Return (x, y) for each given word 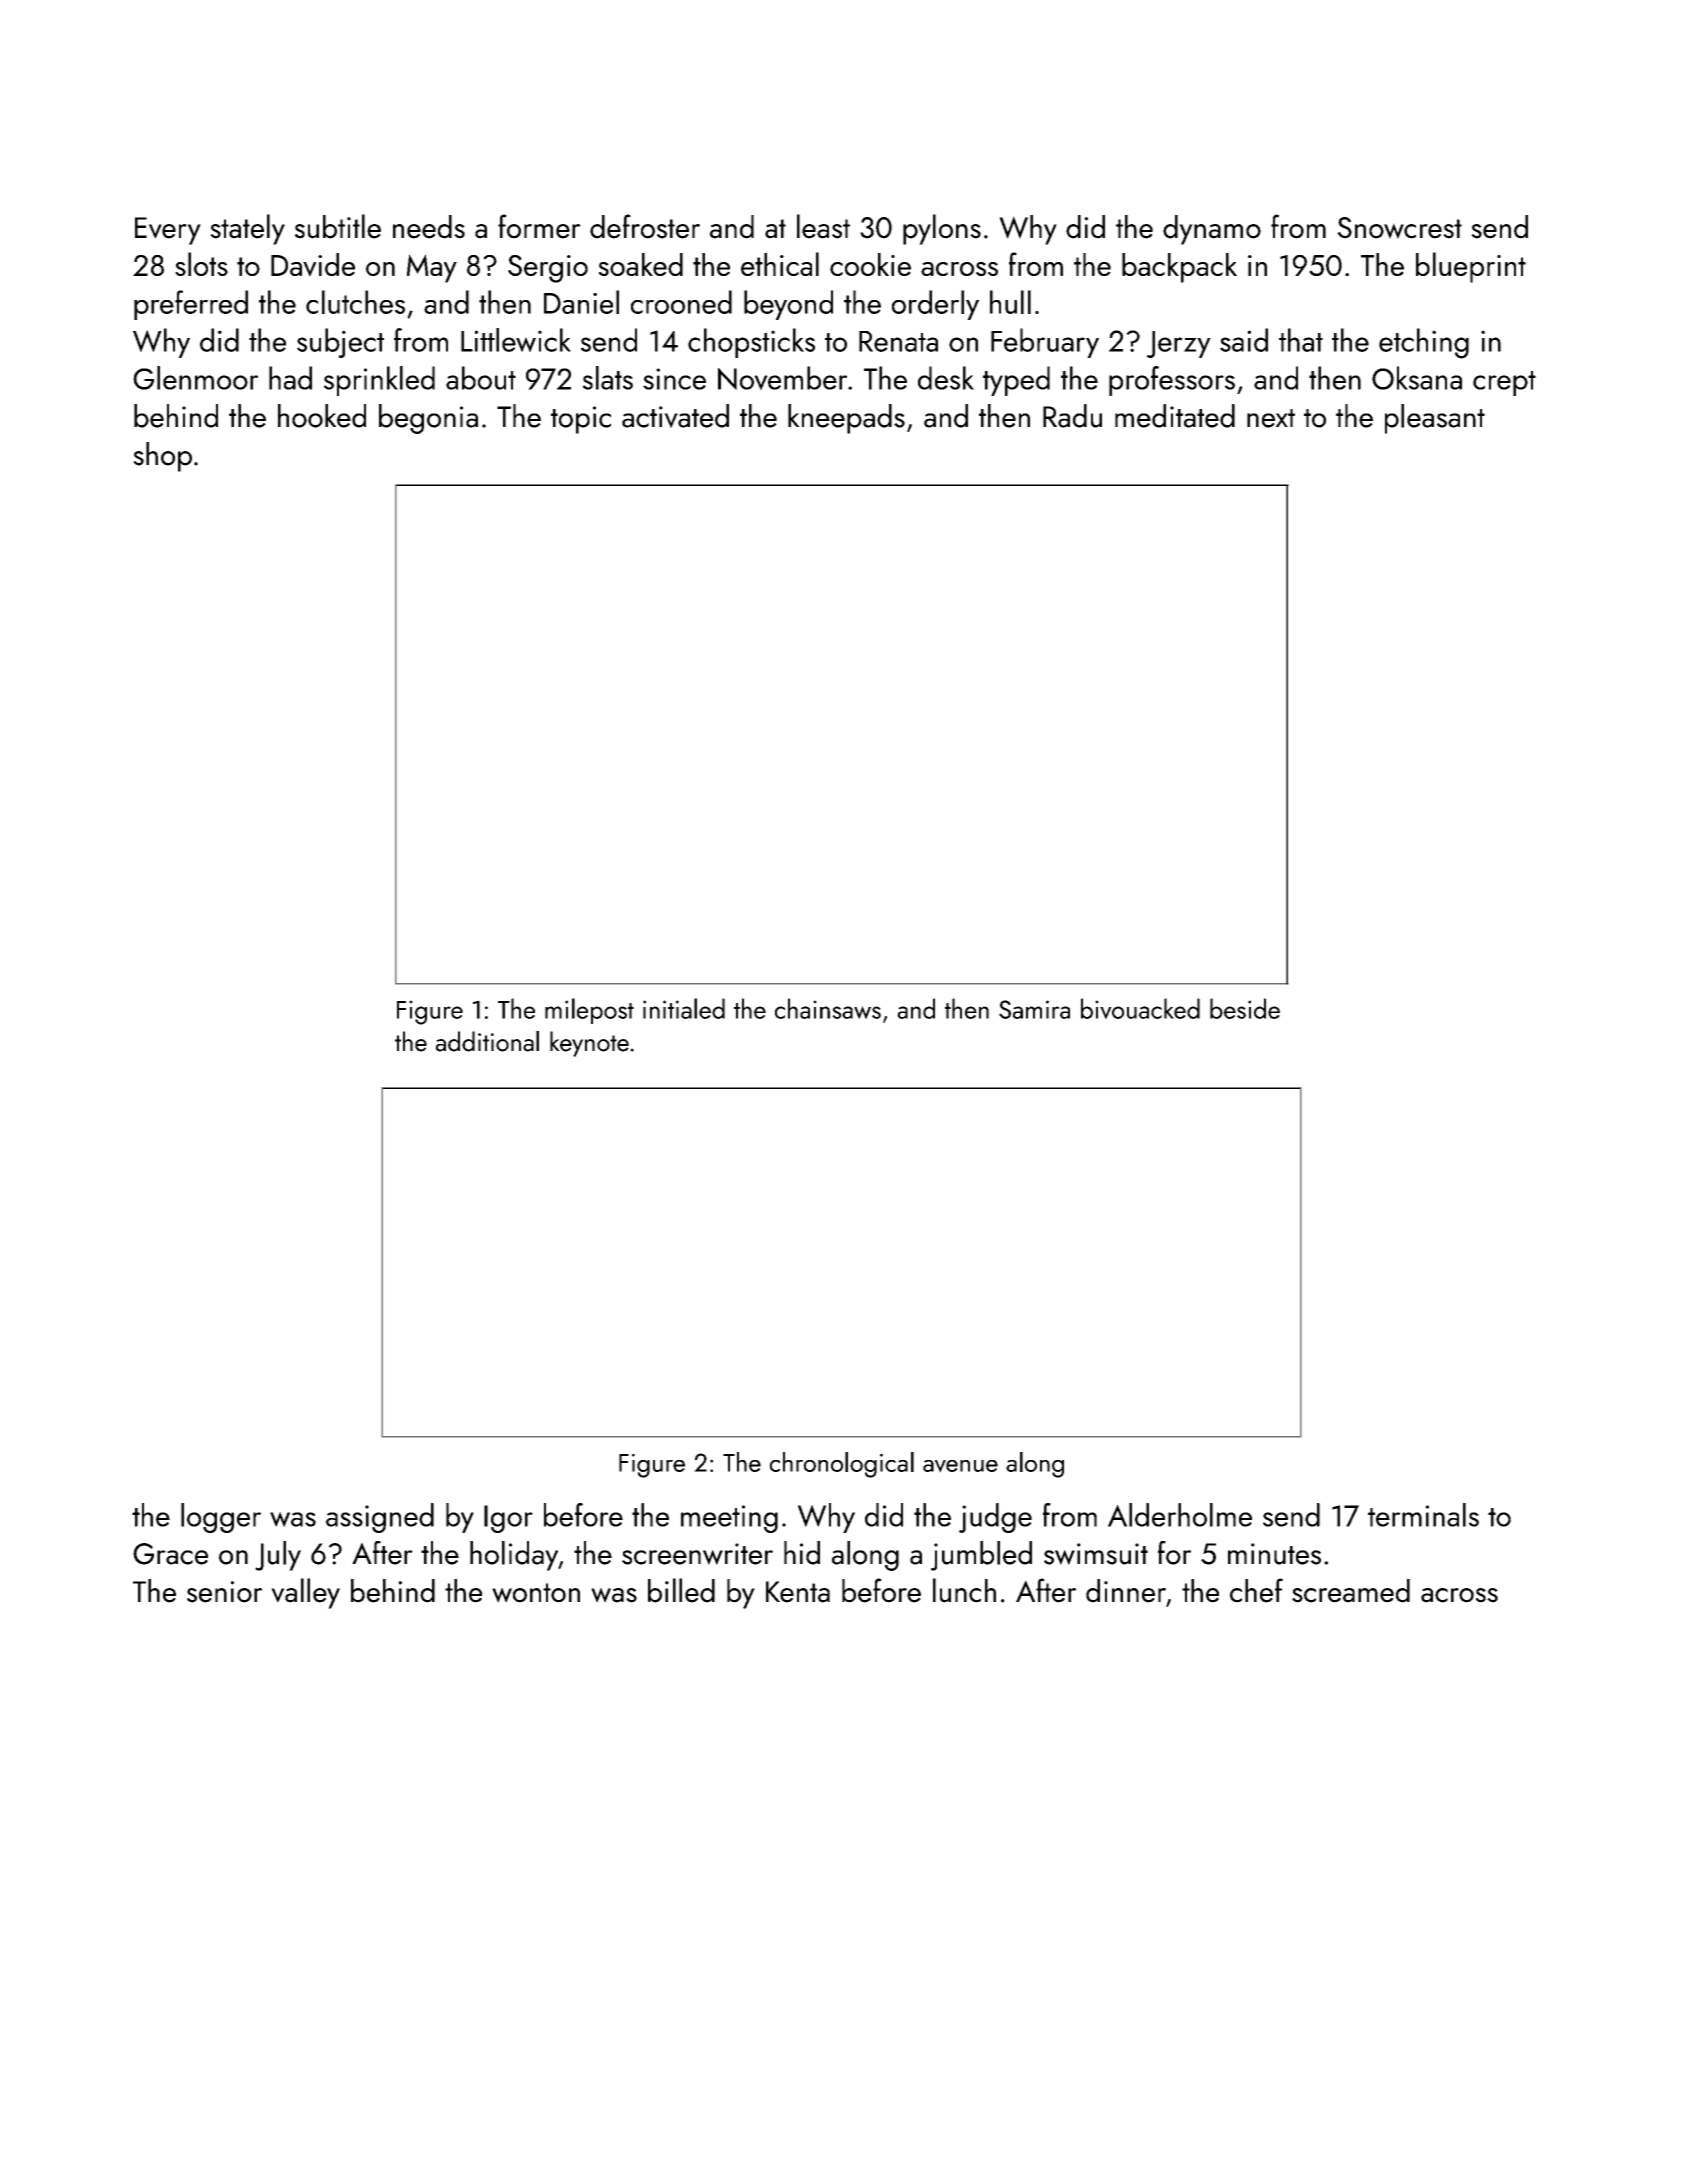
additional (487, 1041)
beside (1245, 1008)
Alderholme (1180, 1515)
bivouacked (1140, 1008)
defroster (645, 226)
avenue (960, 1466)
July (278, 1556)
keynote (589, 1044)
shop (162, 457)
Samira (1034, 1009)
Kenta (798, 1592)
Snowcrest (1399, 228)
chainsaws (828, 1008)
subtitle (338, 226)
